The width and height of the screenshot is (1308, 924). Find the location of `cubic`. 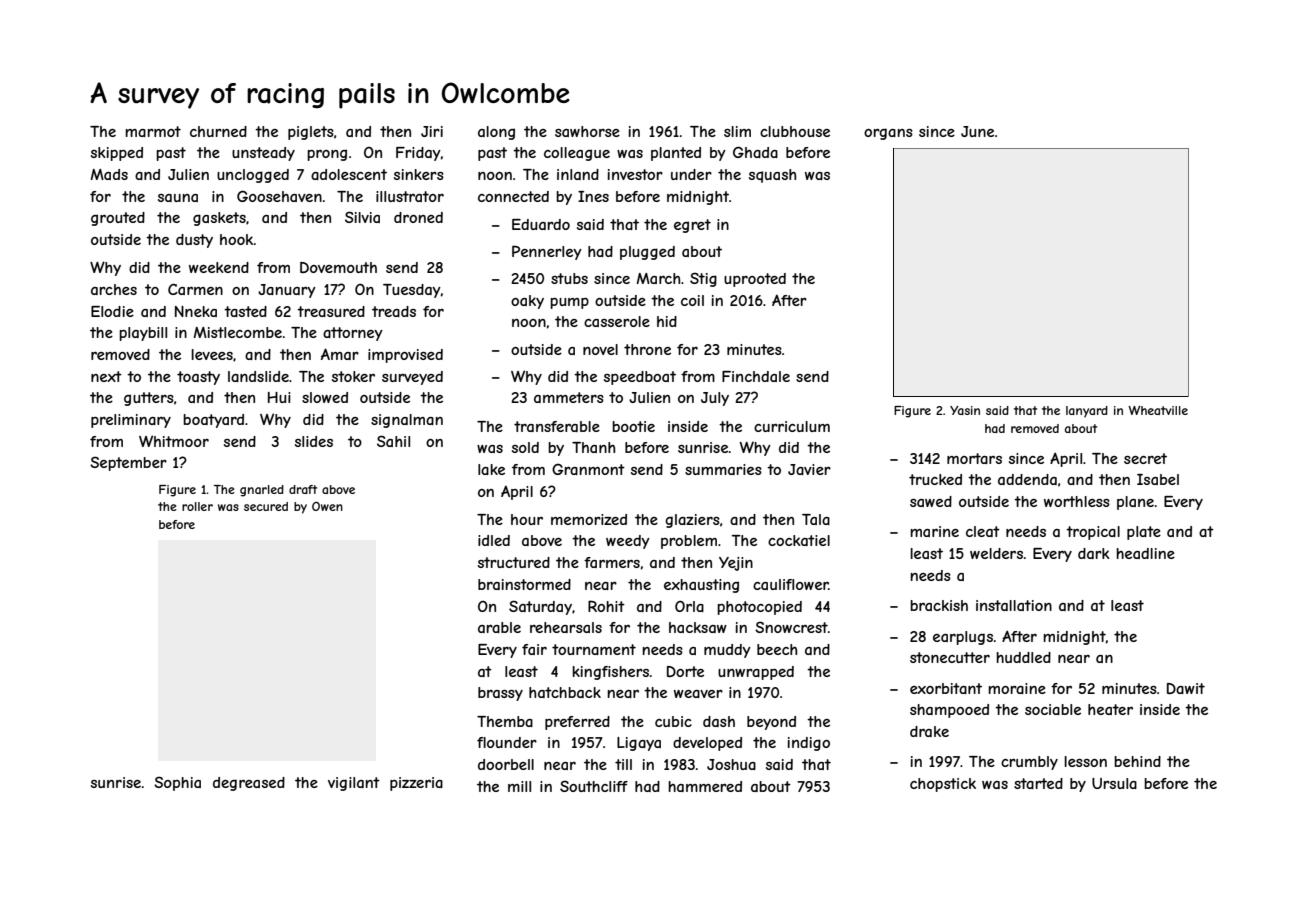

cubic is located at coordinates (673, 721).
